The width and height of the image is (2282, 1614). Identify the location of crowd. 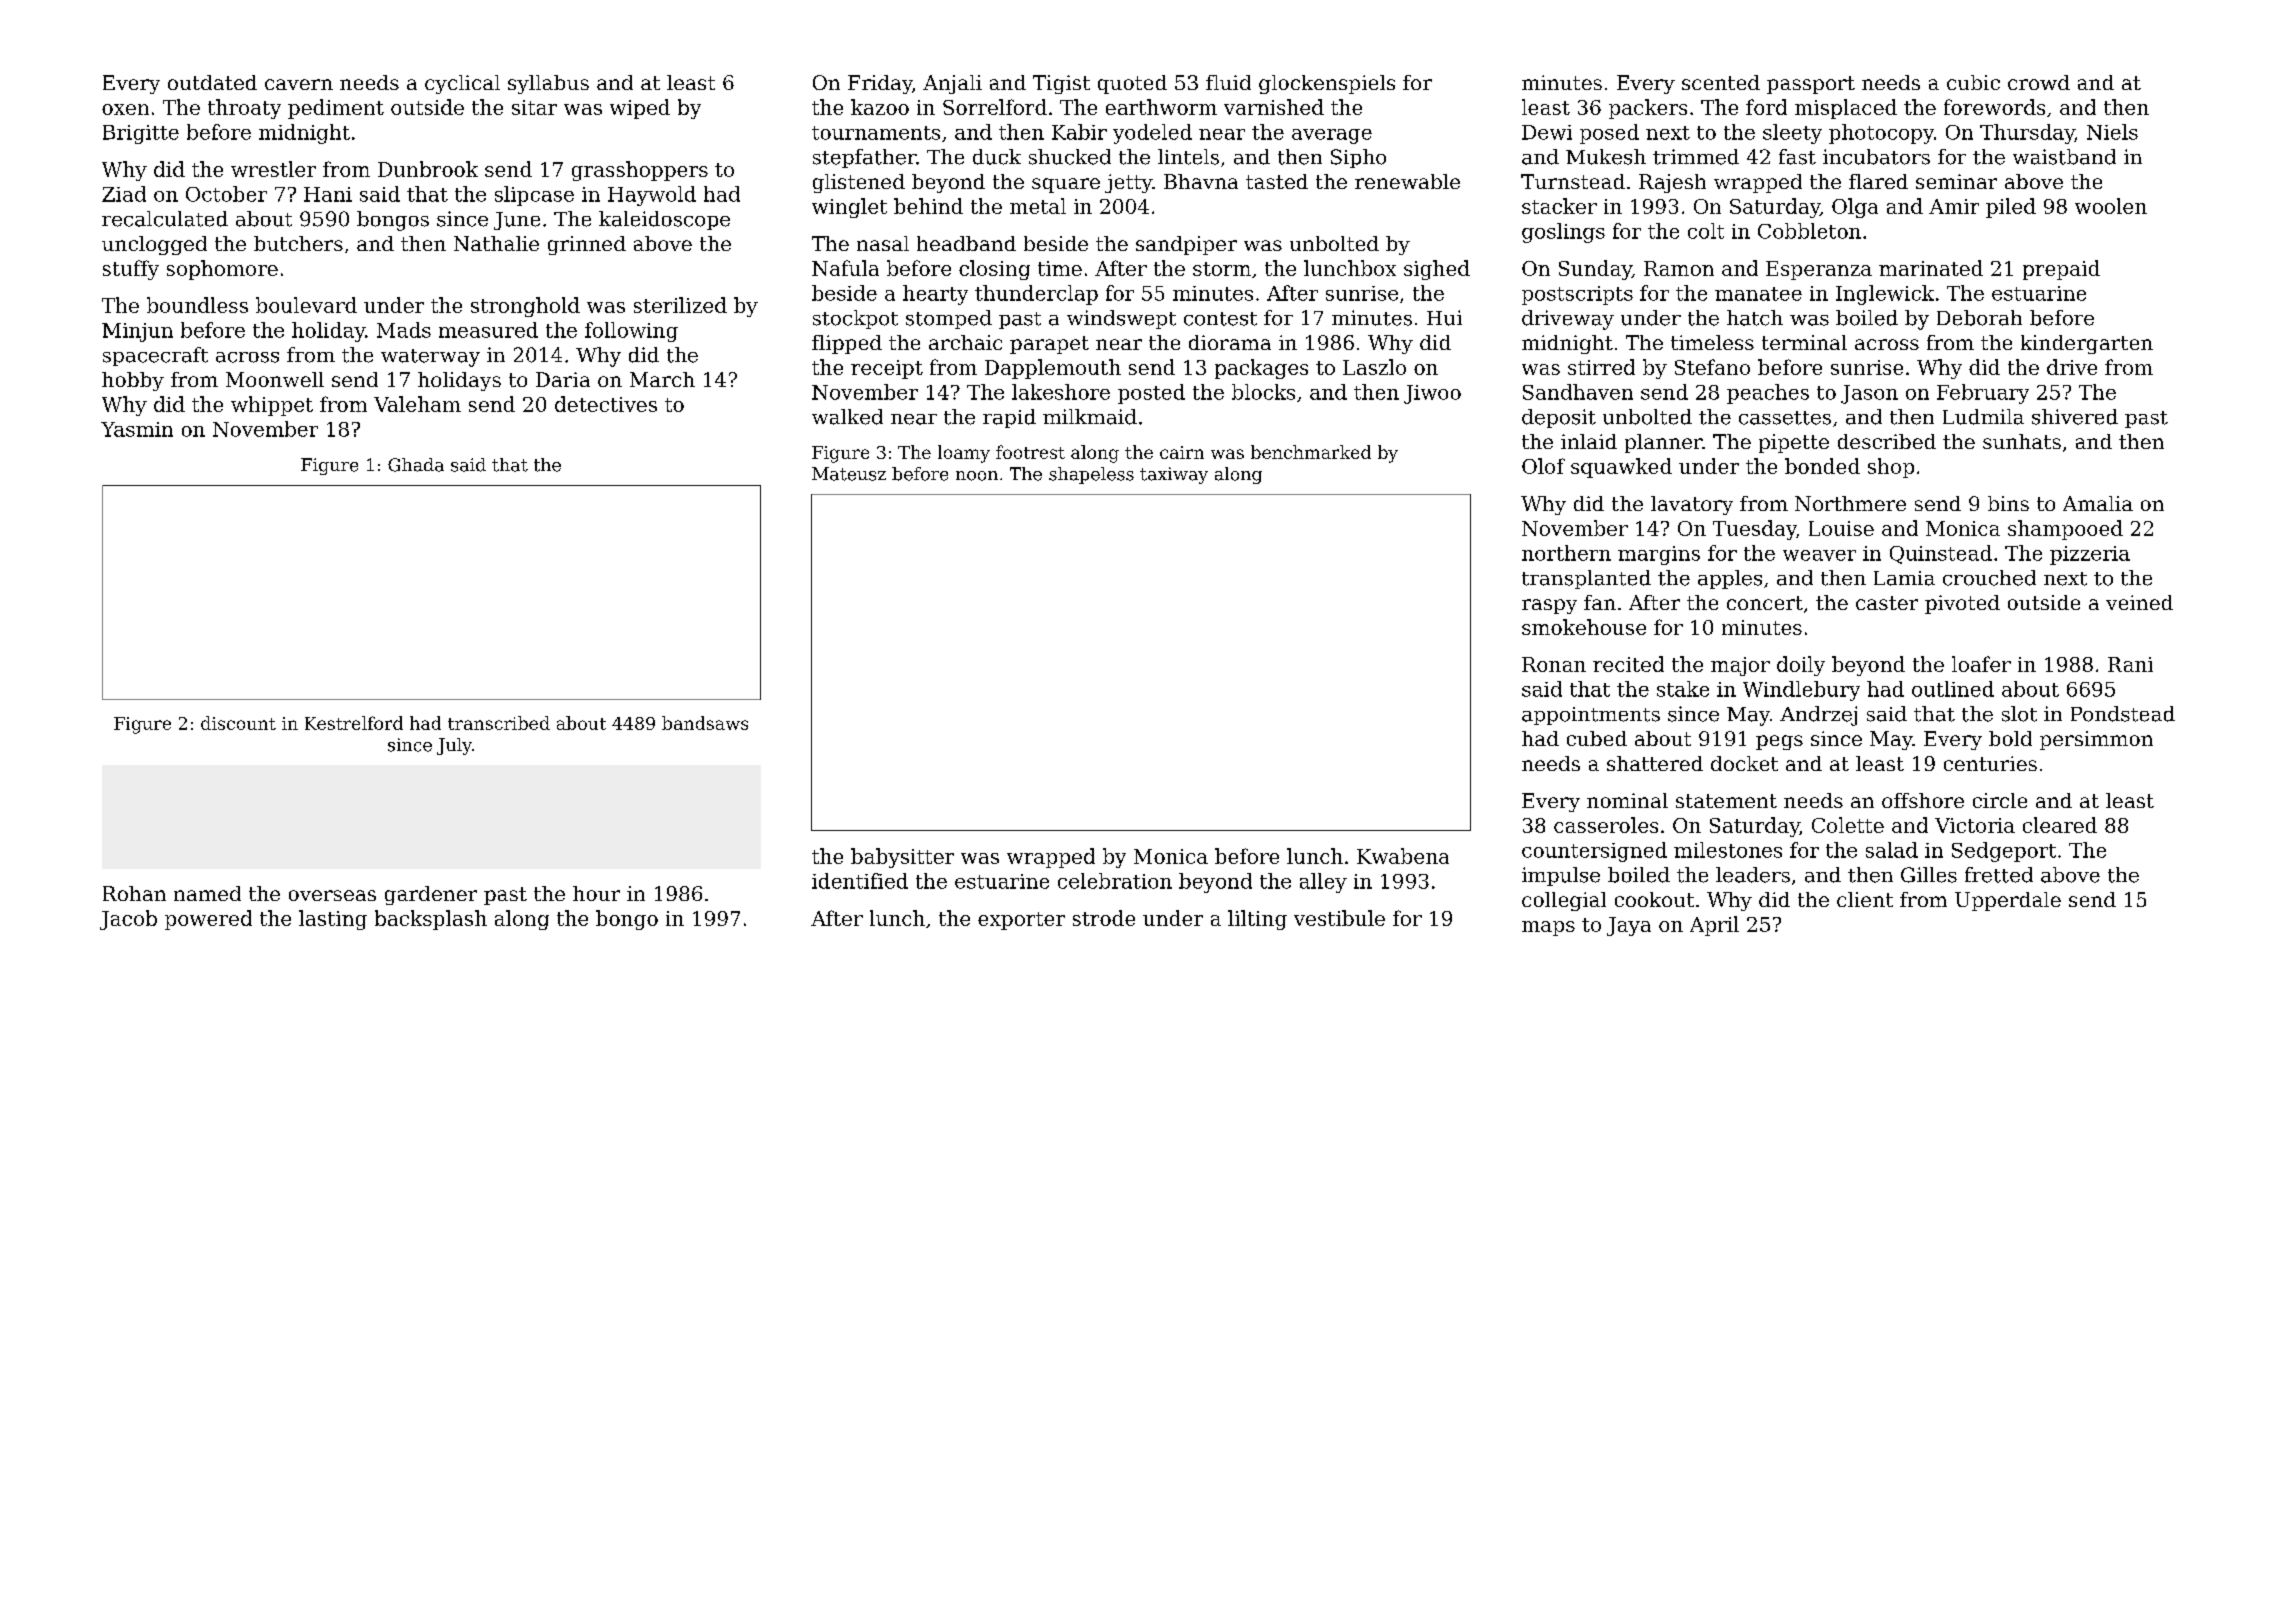
(2039, 82).
